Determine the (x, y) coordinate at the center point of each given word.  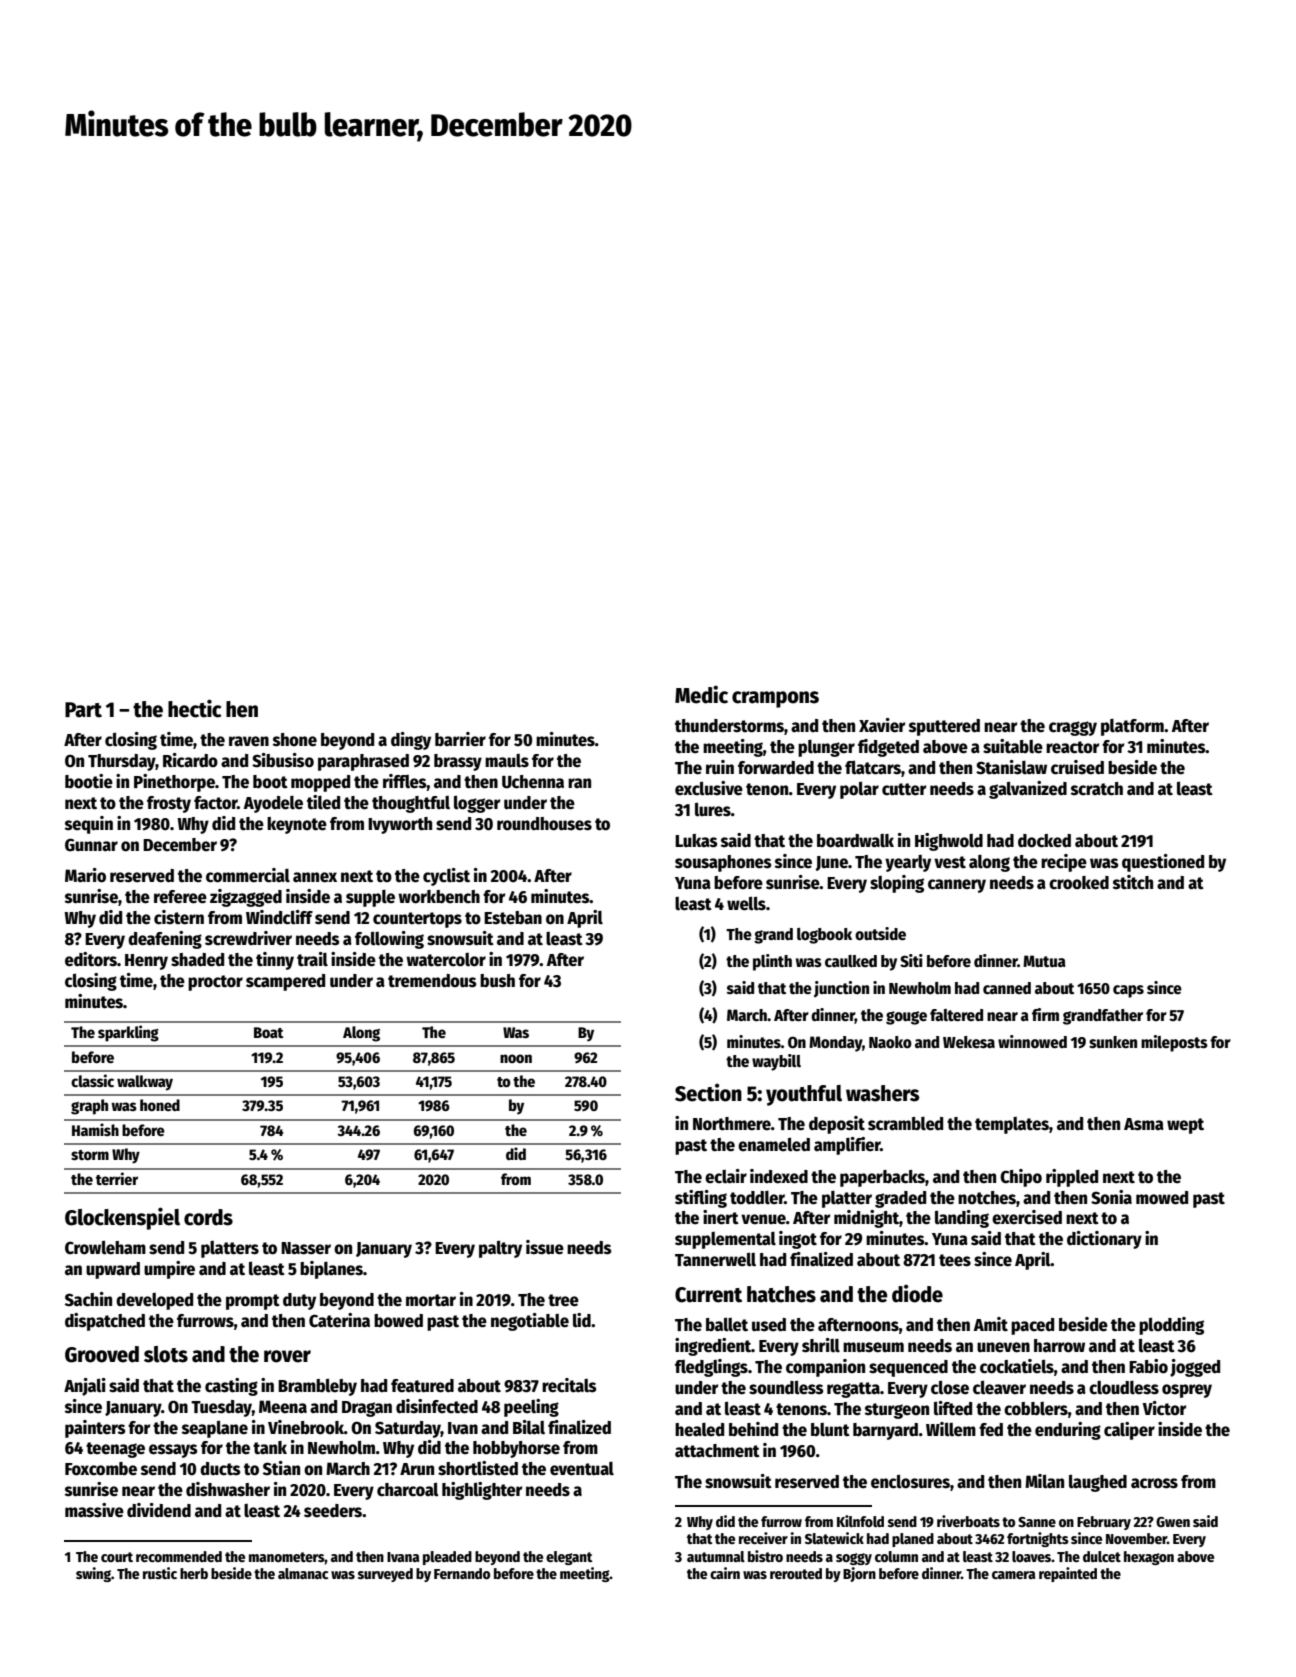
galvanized (1028, 790)
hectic (194, 708)
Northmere (732, 1124)
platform (1132, 727)
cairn (725, 1573)
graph (89, 1107)
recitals (569, 1385)
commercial (248, 875)
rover (287, 1356)
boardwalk (855, 841)
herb (194, 1573)
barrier (460, 739)
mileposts (1174, 1043)
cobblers (1036, 1409)
